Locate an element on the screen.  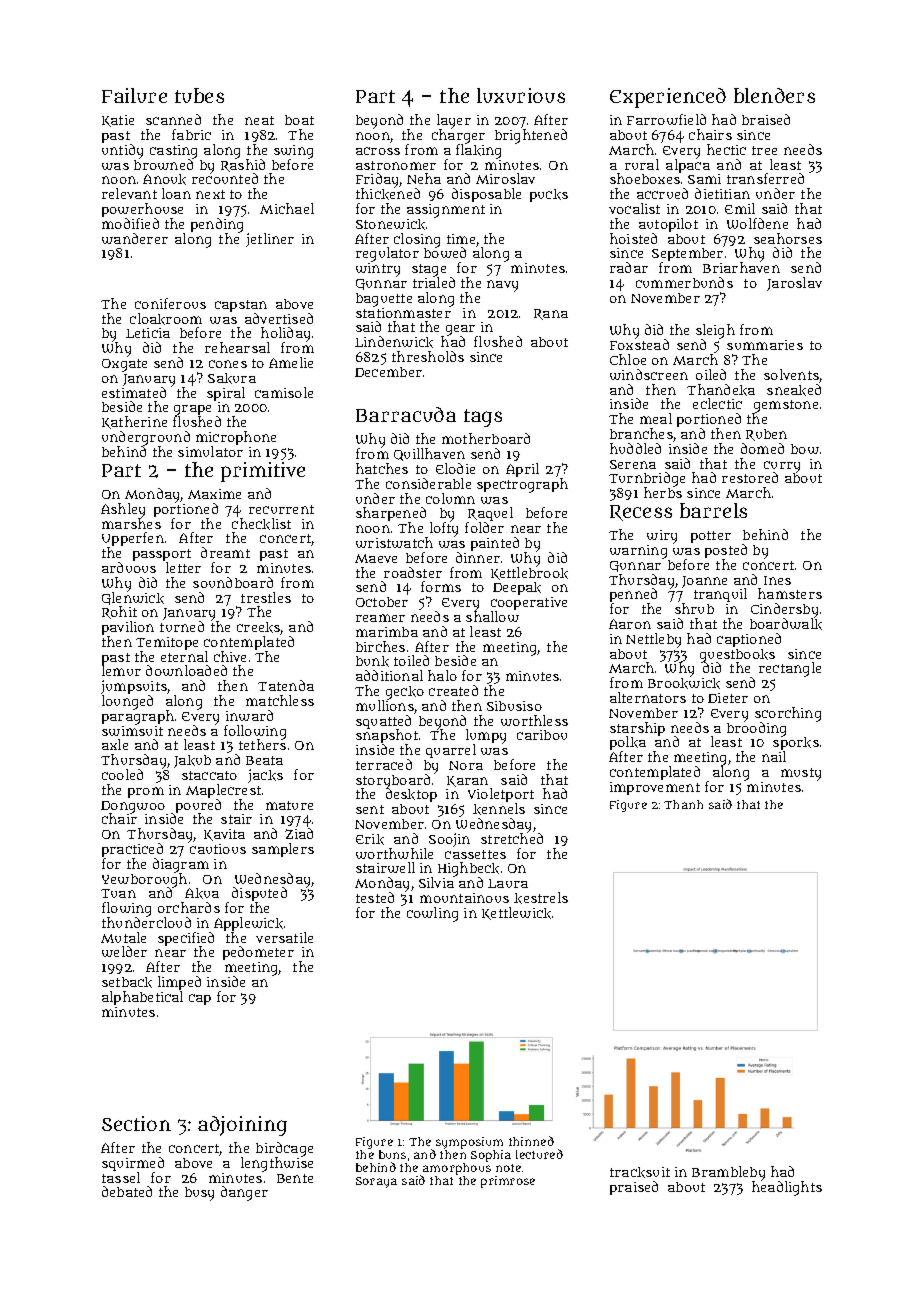
windscreen is located at coordinates (649, 374).
